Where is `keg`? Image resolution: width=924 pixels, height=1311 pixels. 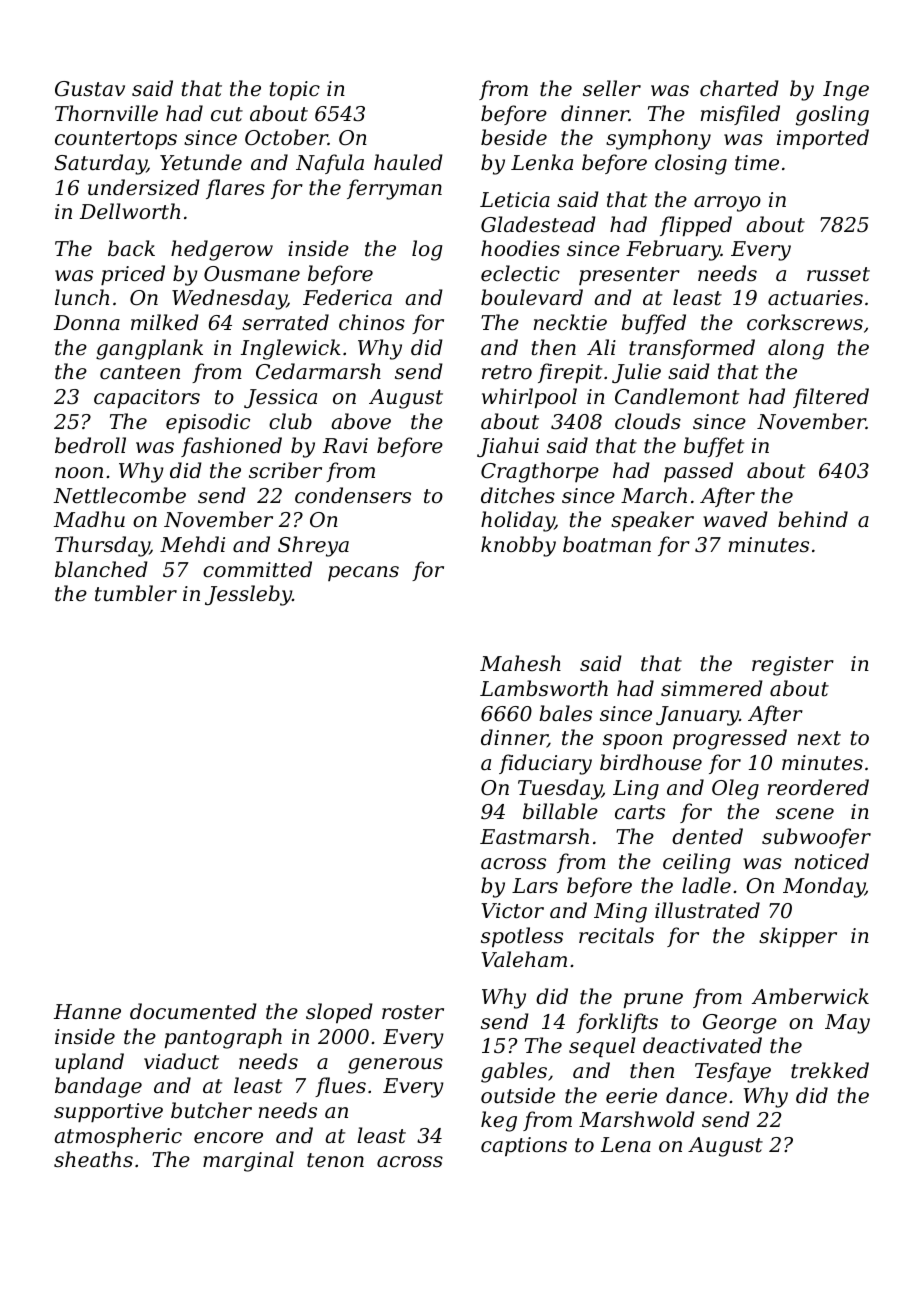
keg is located at coordinates (499, 1121).
